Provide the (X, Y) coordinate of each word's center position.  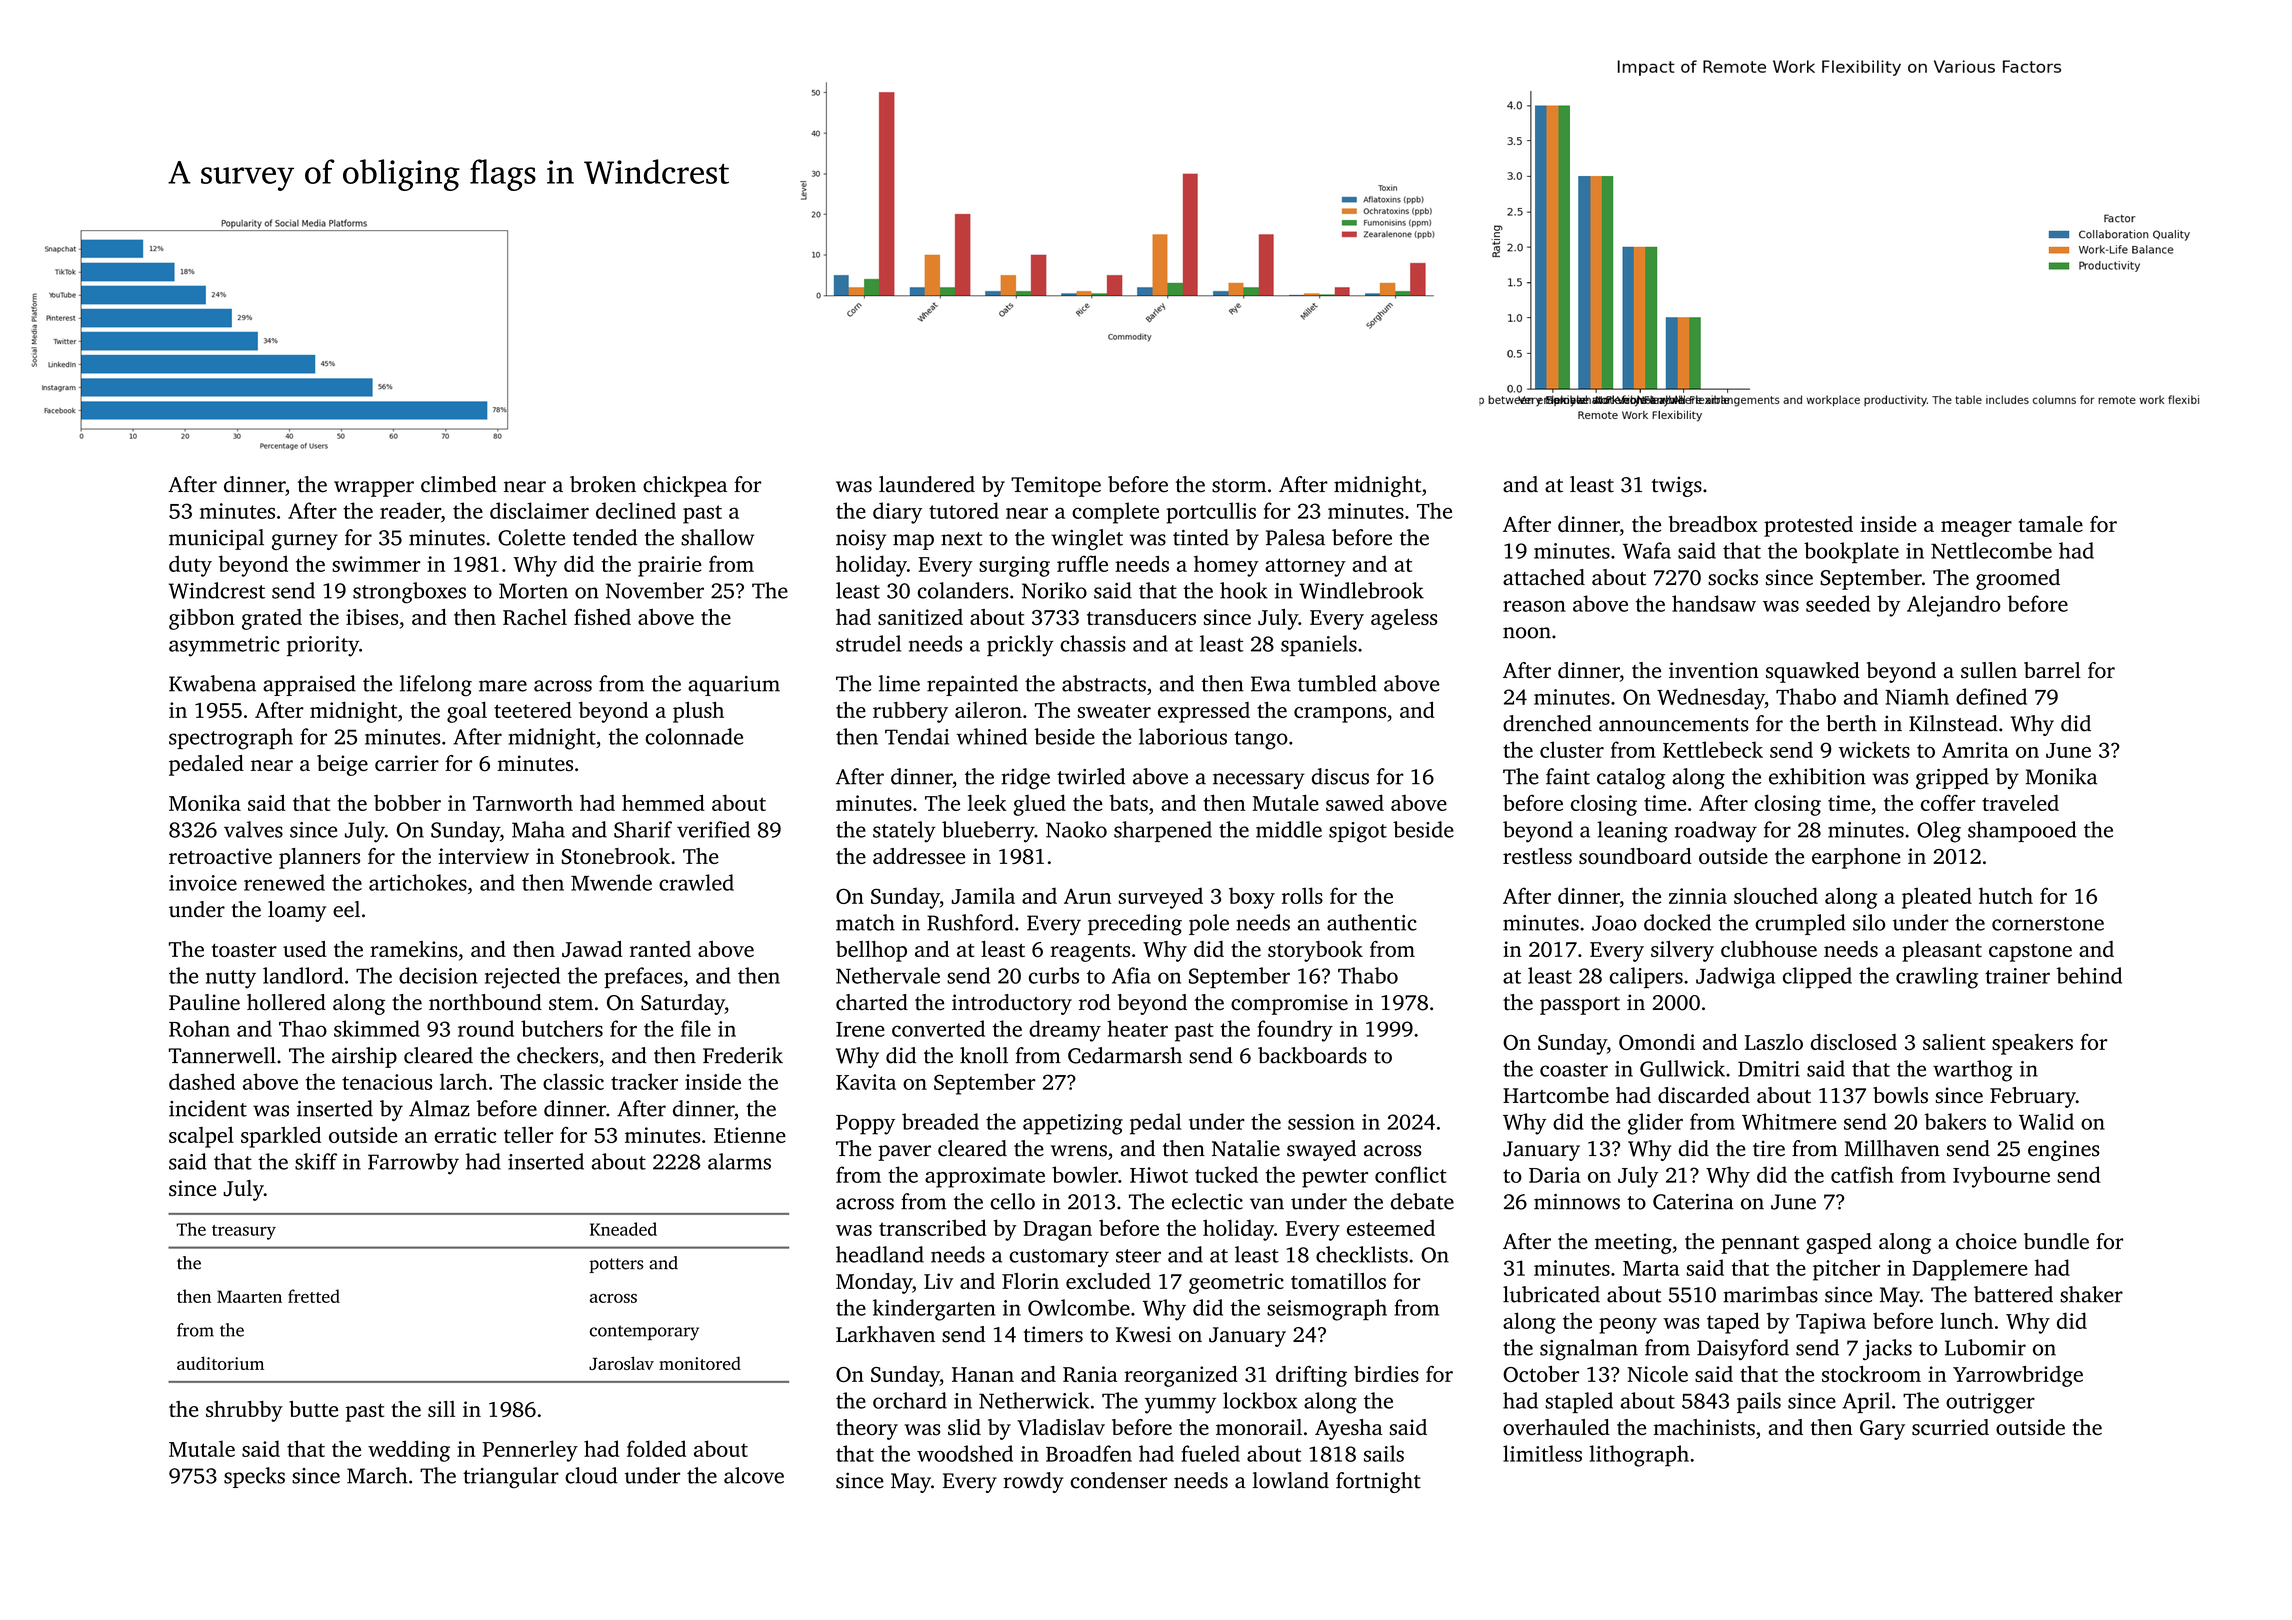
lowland (1291, 1480)
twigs (1677, 486)
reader (410, 510)
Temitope (1056, 486)
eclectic (1207, 1201)
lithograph (1639, 1456)
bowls (1900, 1095)
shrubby (244, 1411)
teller (529, 1134)
